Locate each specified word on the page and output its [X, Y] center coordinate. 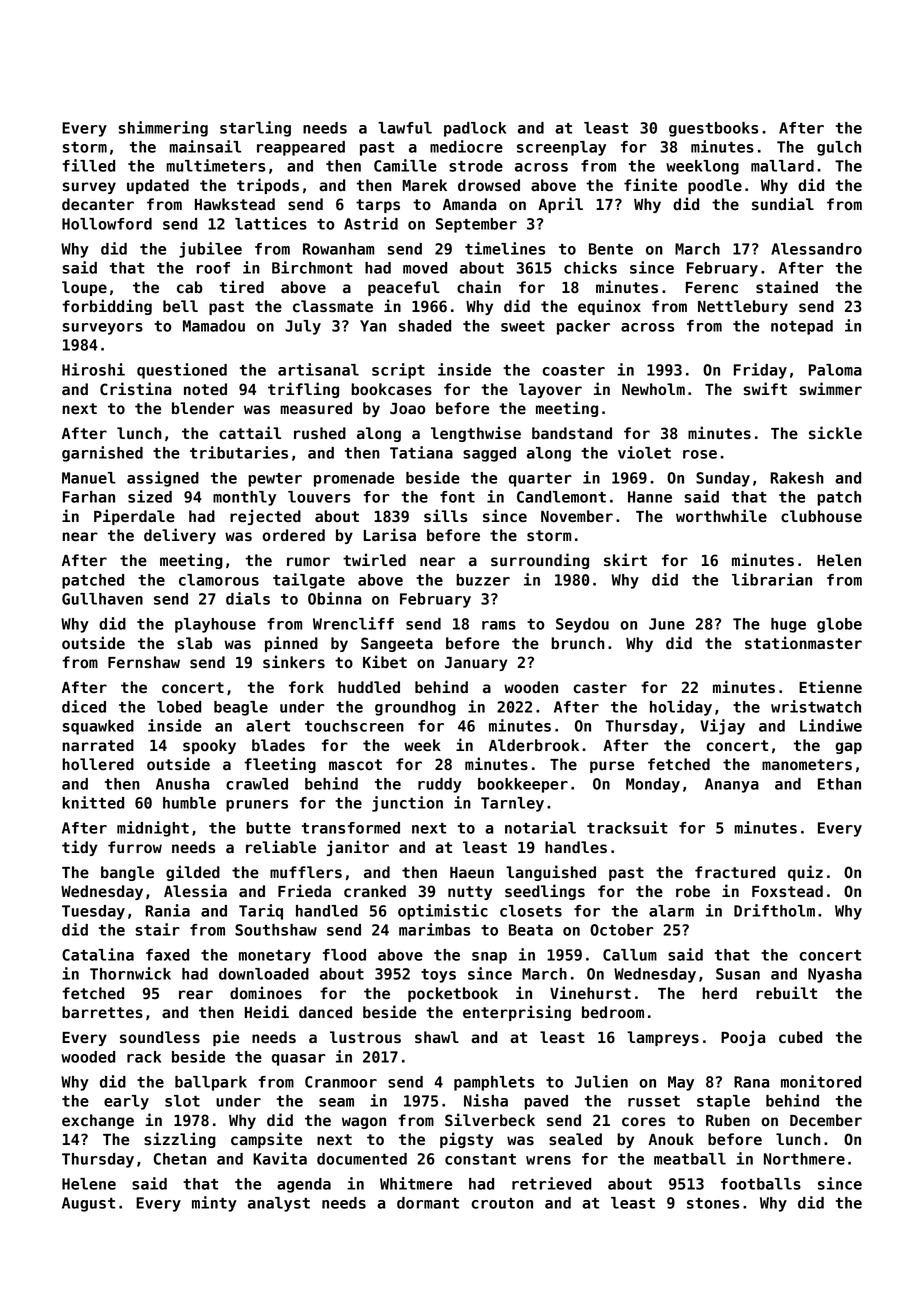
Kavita [280, 1158]
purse [612, 767]
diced [84, 706]
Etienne [830, 687]
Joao [408, 409]
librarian [772, 579]
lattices [271, 223]
